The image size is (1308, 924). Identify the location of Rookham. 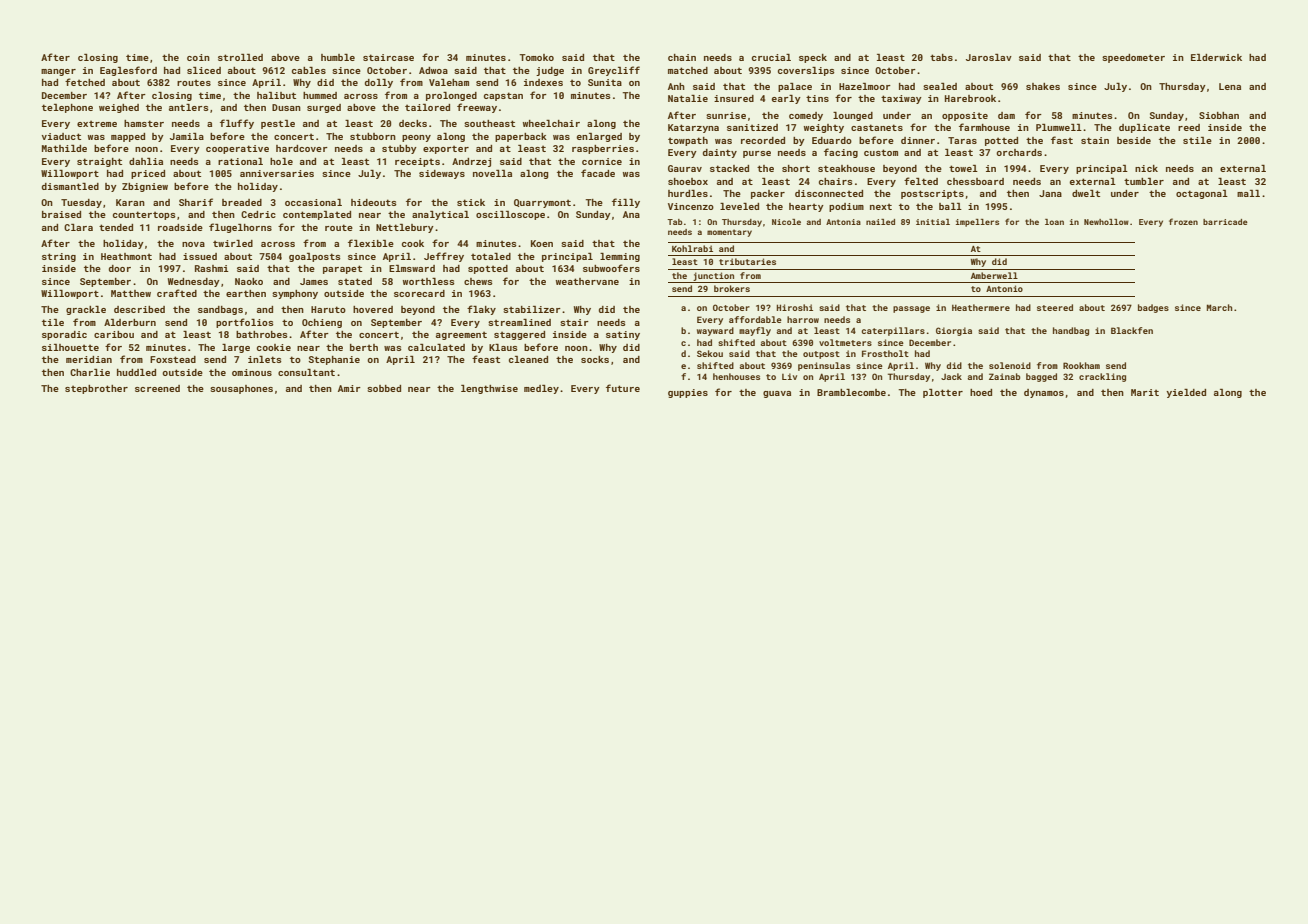
(1081, 365).
